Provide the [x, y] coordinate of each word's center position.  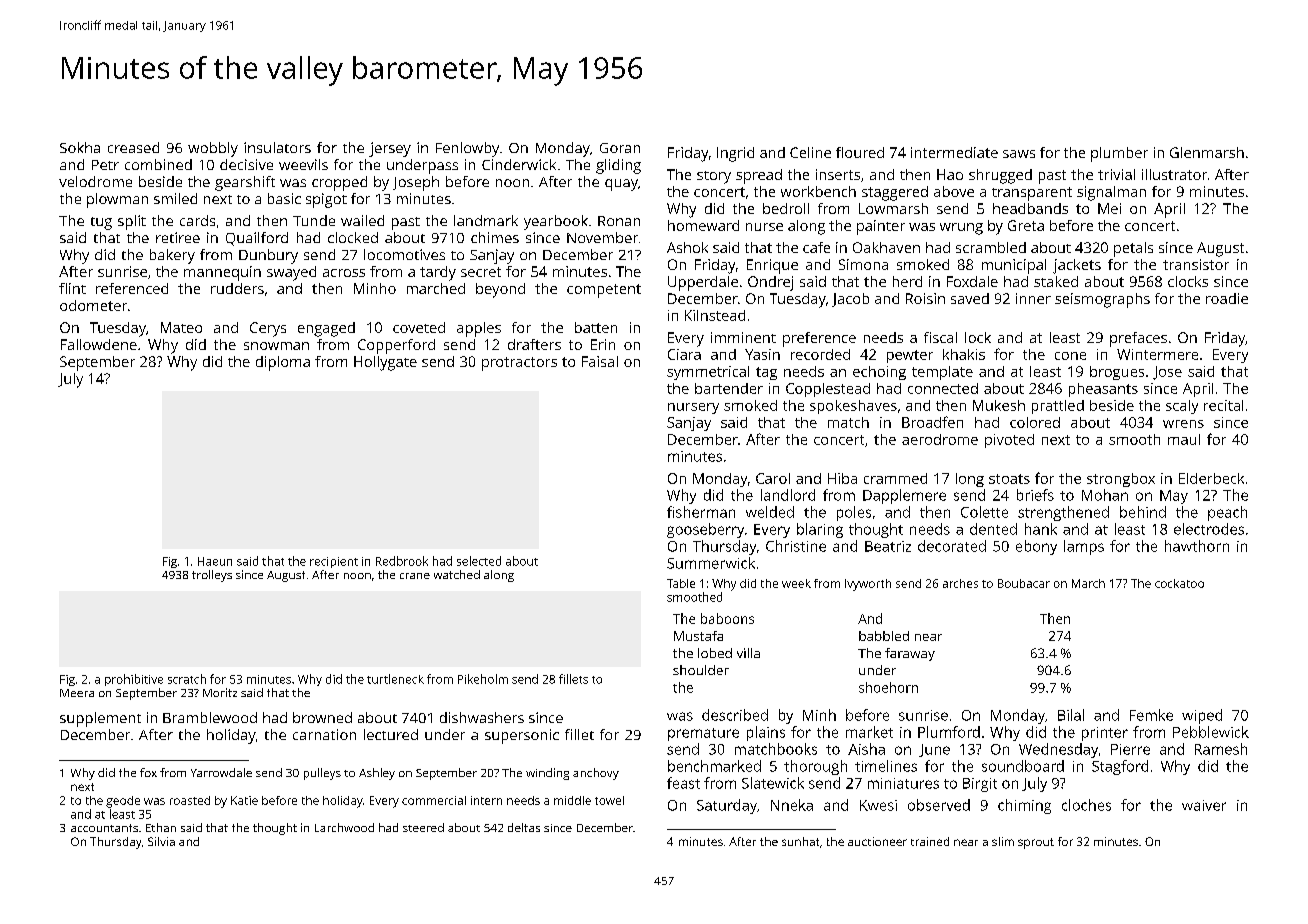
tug [101, 223]
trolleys [212, 576]
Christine [796, 546]
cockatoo [1179, 583]
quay [621, 185]
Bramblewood [210, 717]
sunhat [800, 841]
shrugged [1000, 176]
